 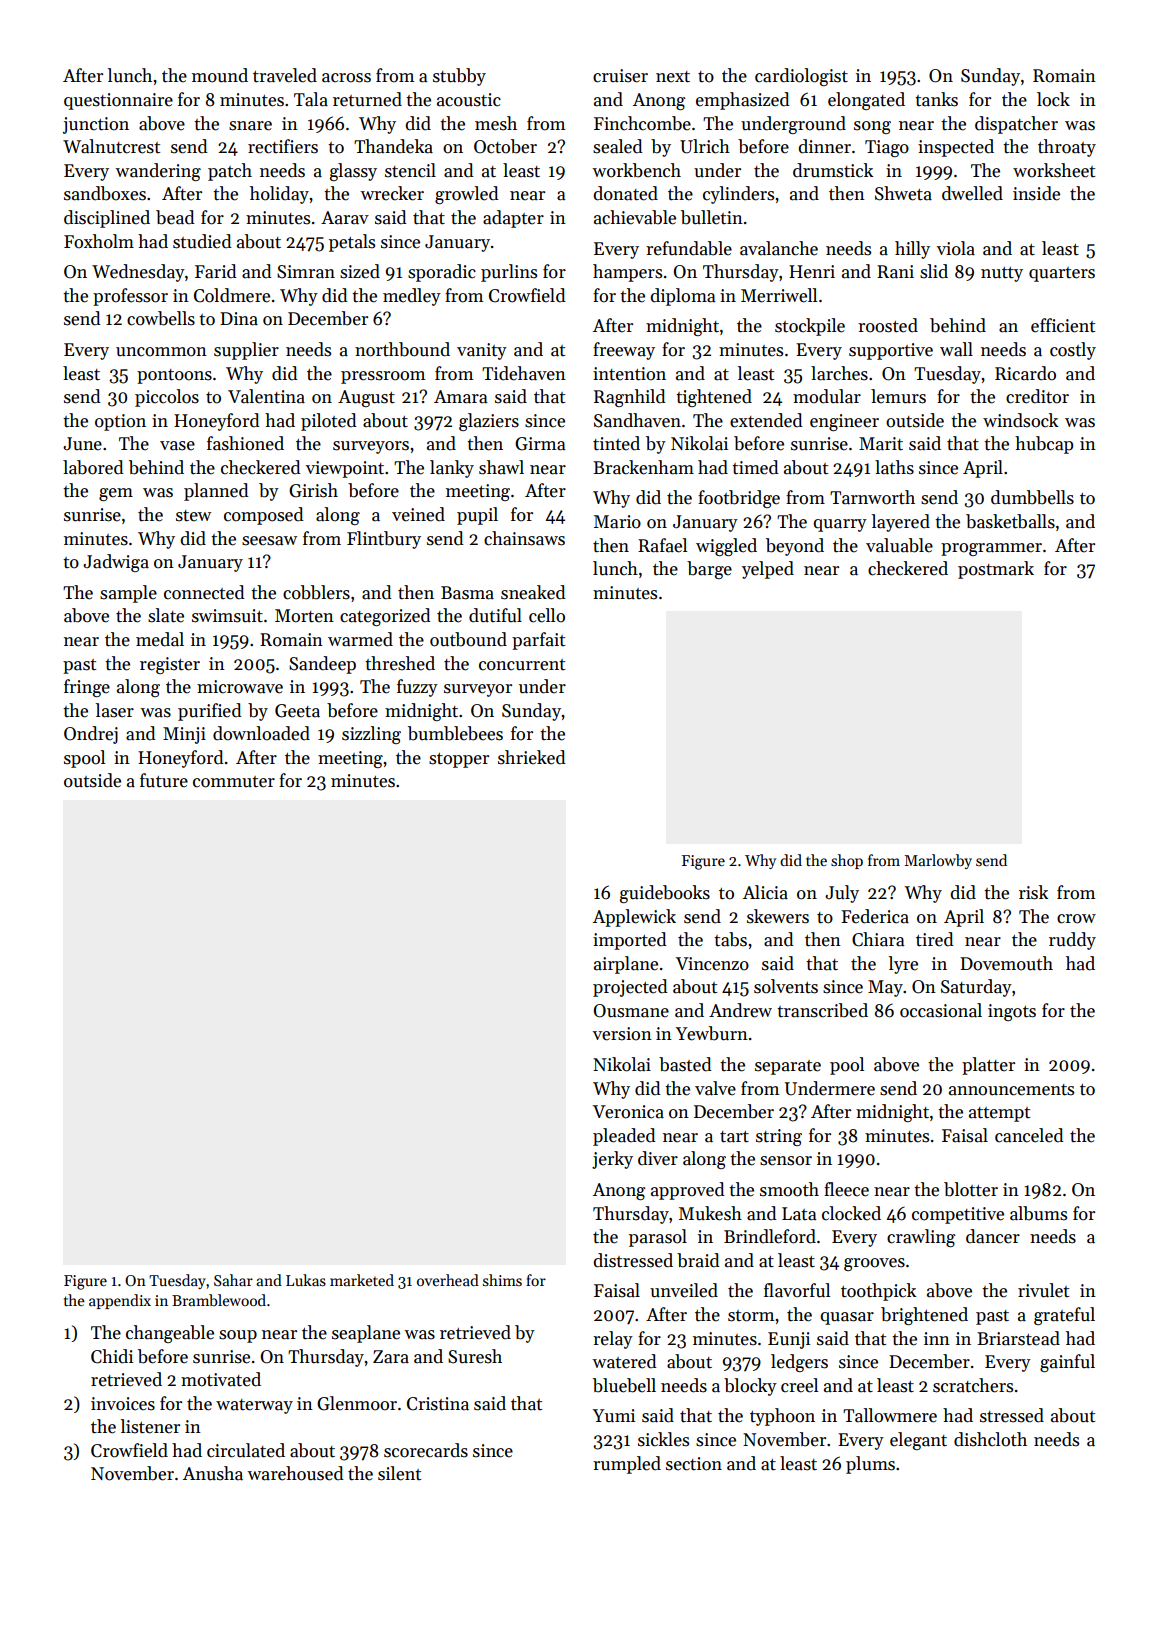 What do you see at coordinates (1067, 1363) in the page?
I see `gainful` at bounding box center [1067, 1363].
